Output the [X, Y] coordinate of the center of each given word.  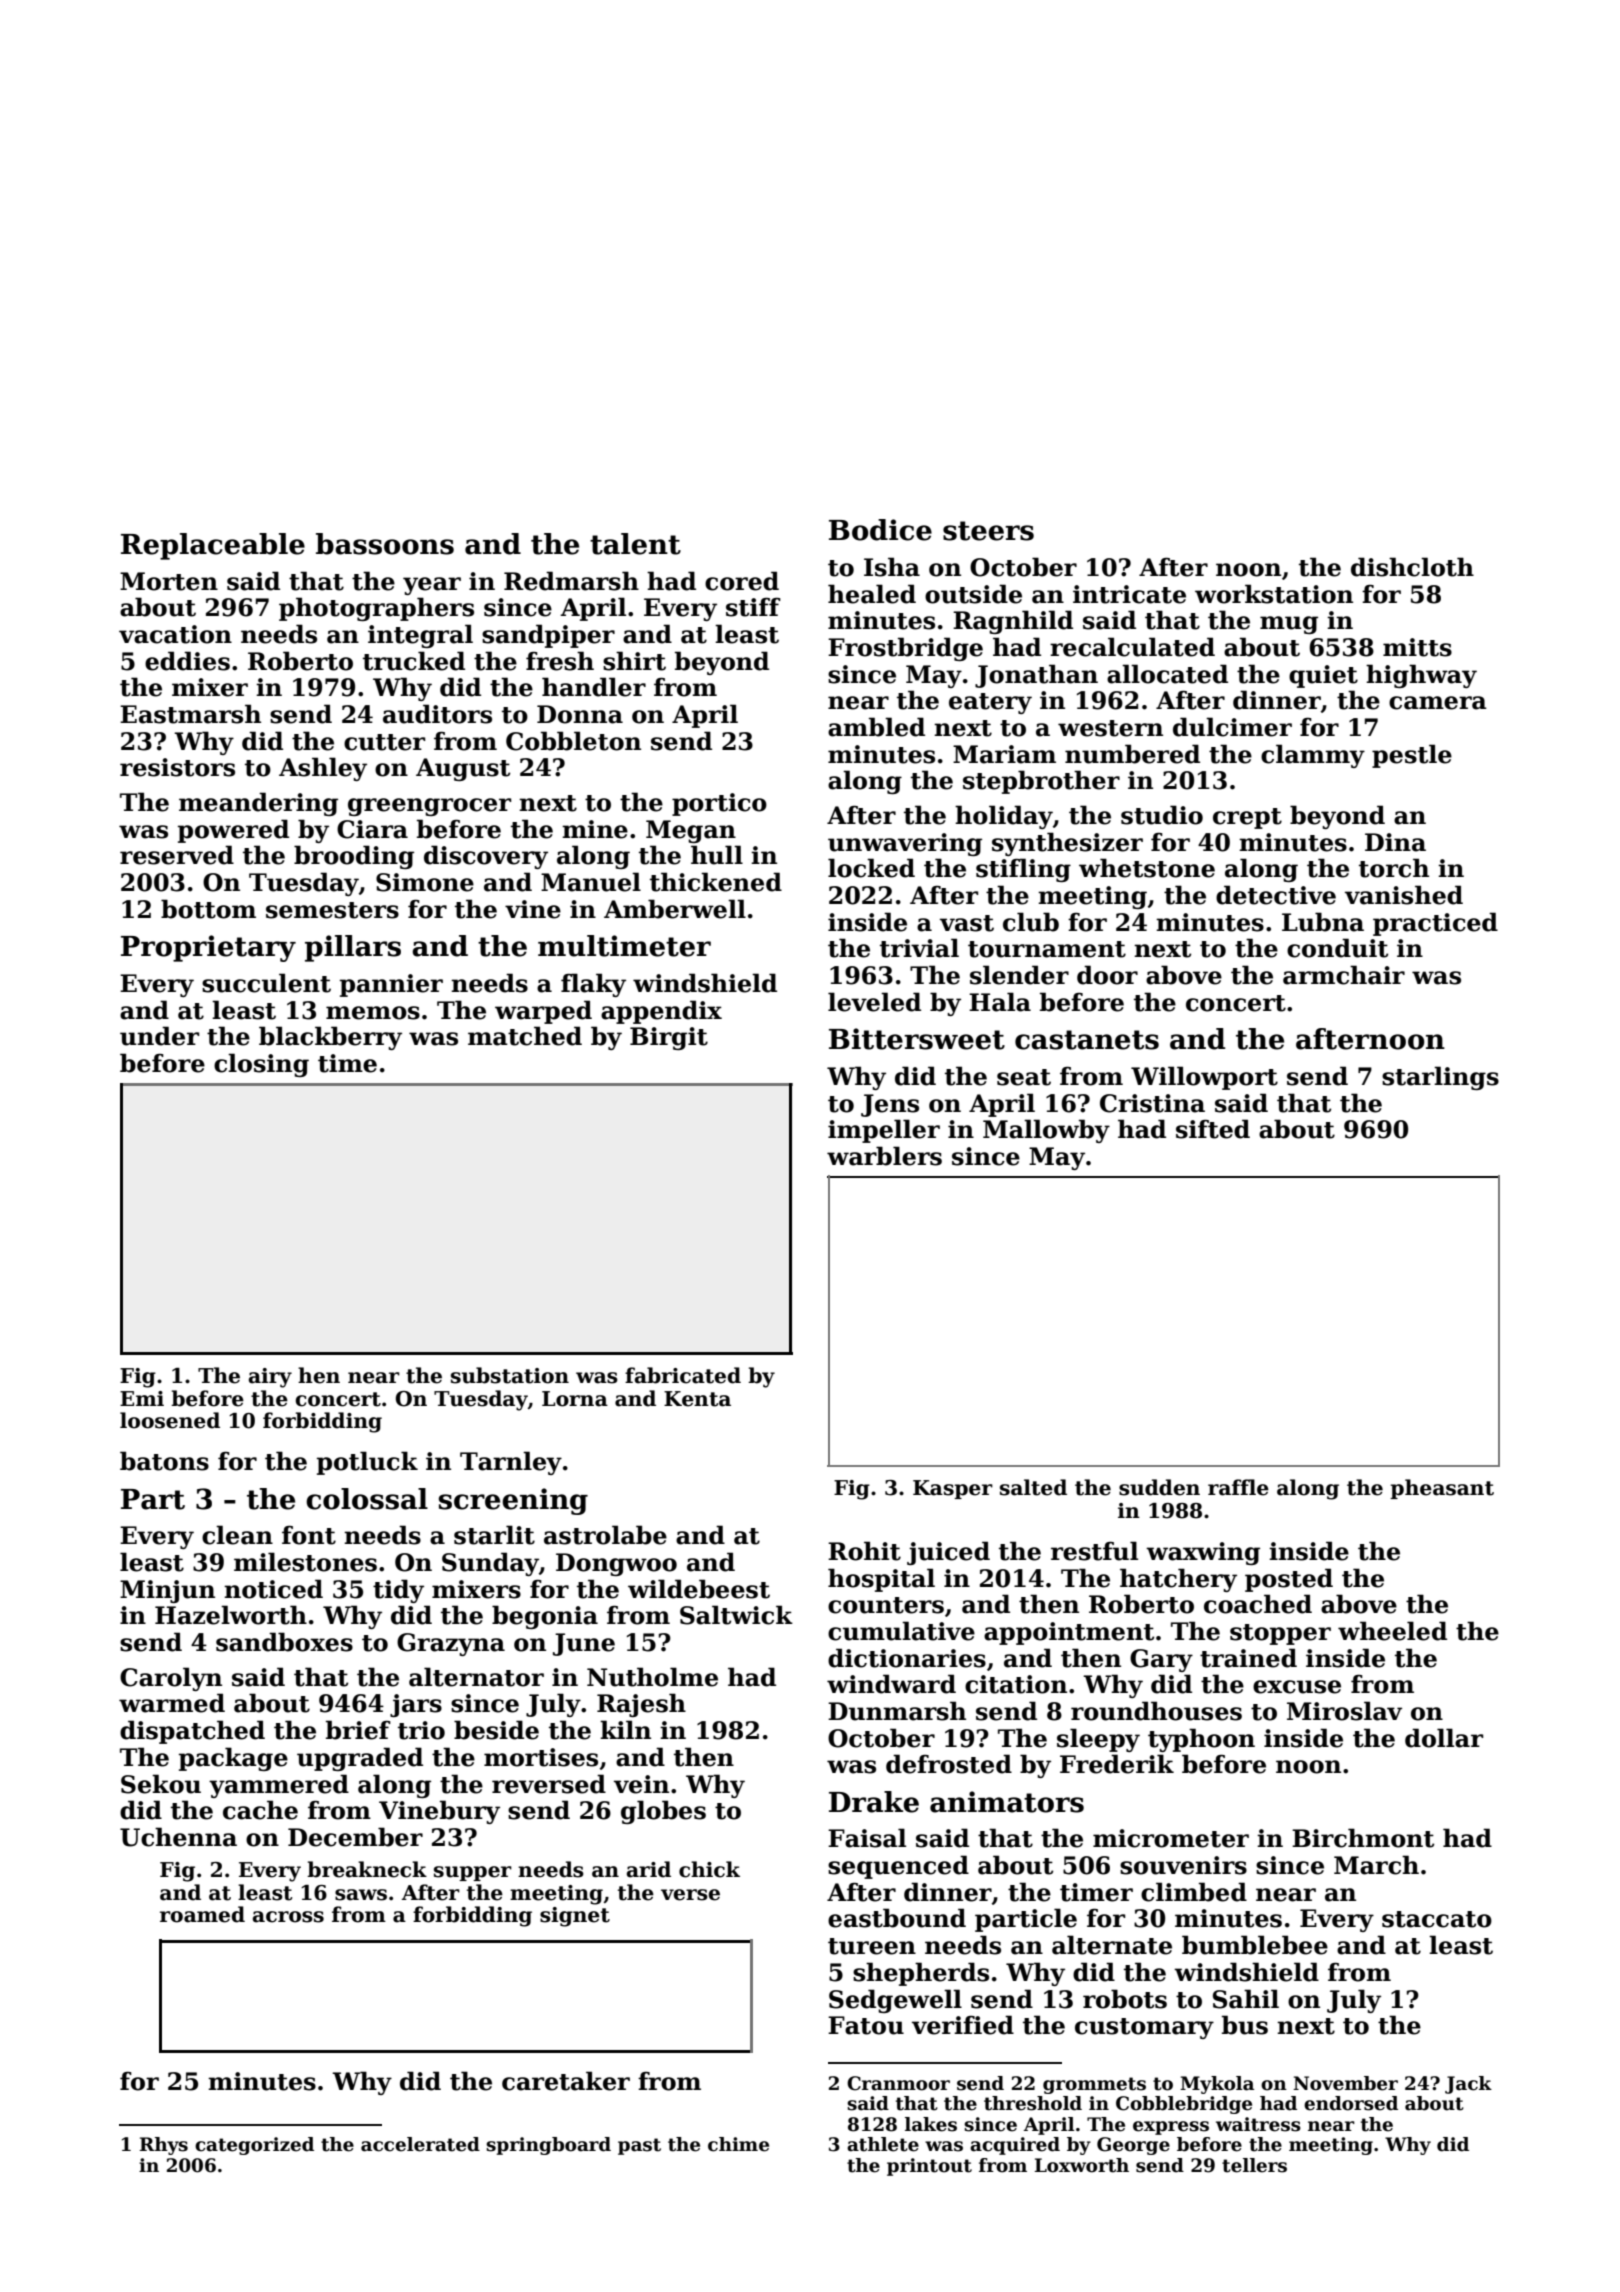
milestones [305, 1562]
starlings [1440, 1078]
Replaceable [213, 546]
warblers [884, 1156]
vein [641, 1784]
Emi [142, 1398]
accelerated [420, 2144]
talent [635, 544]
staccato [1437, 1919]
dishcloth [1412, 567]
